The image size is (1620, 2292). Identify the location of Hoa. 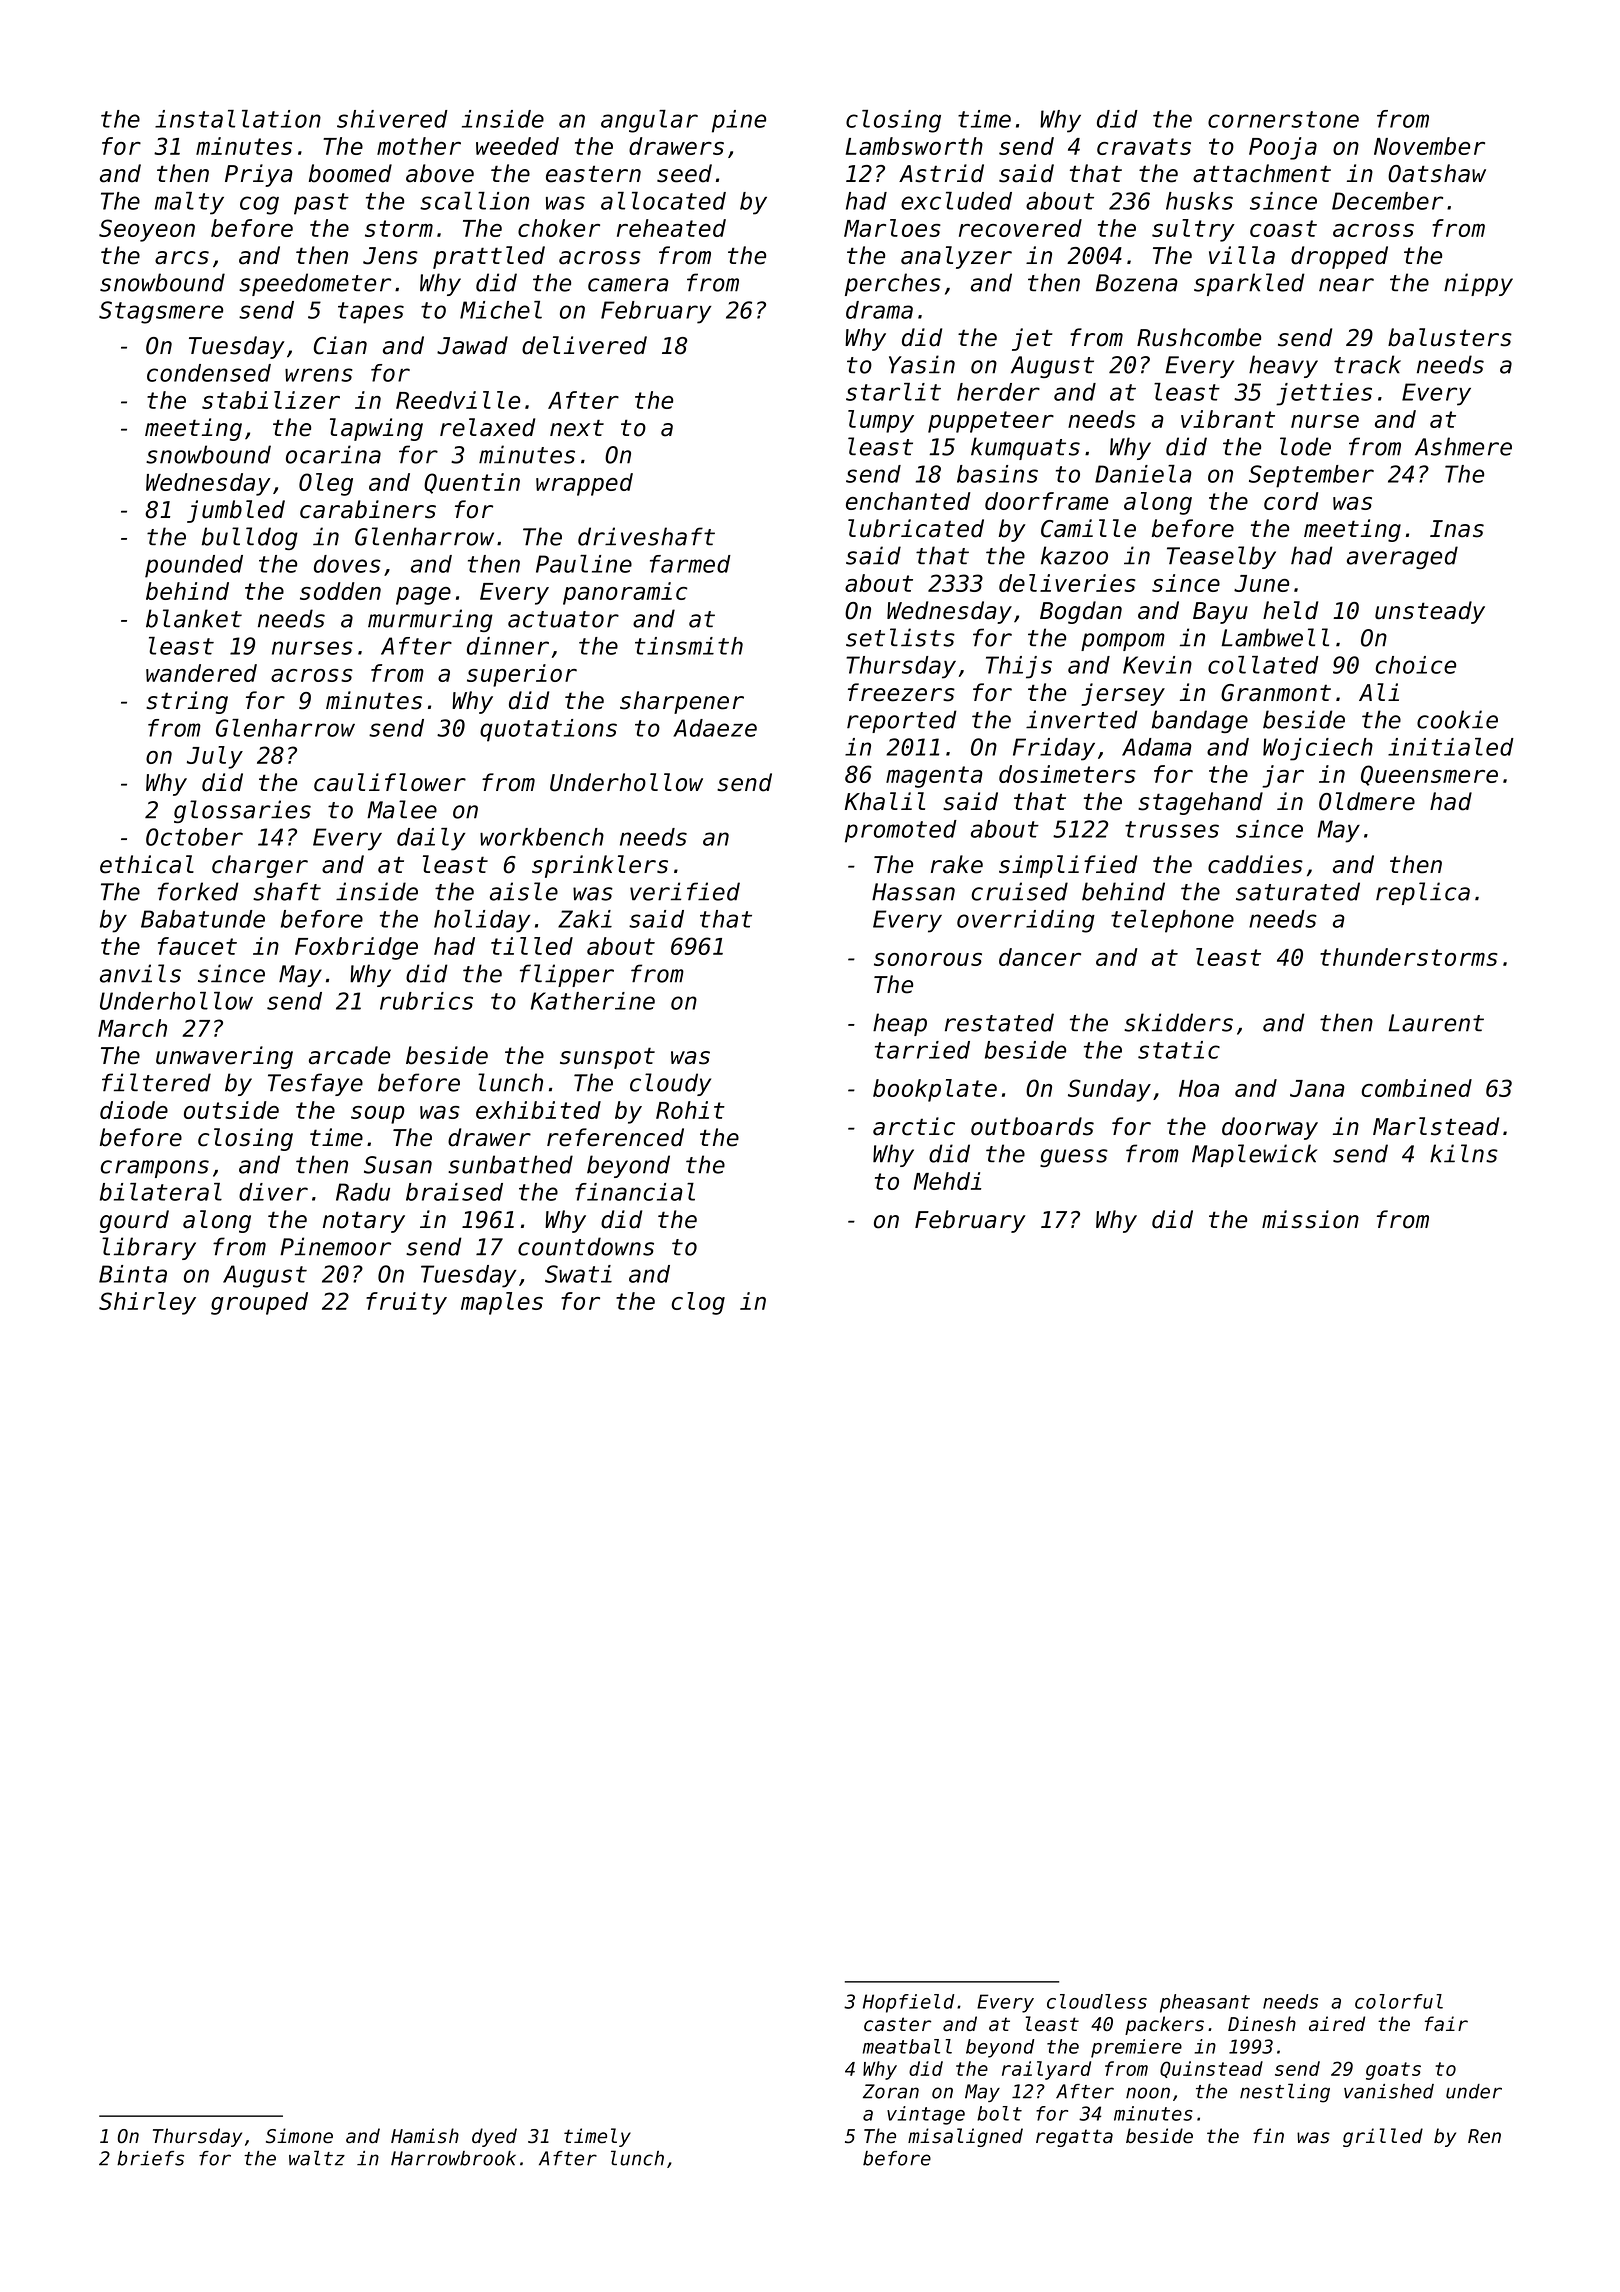
(1199, 1088).
